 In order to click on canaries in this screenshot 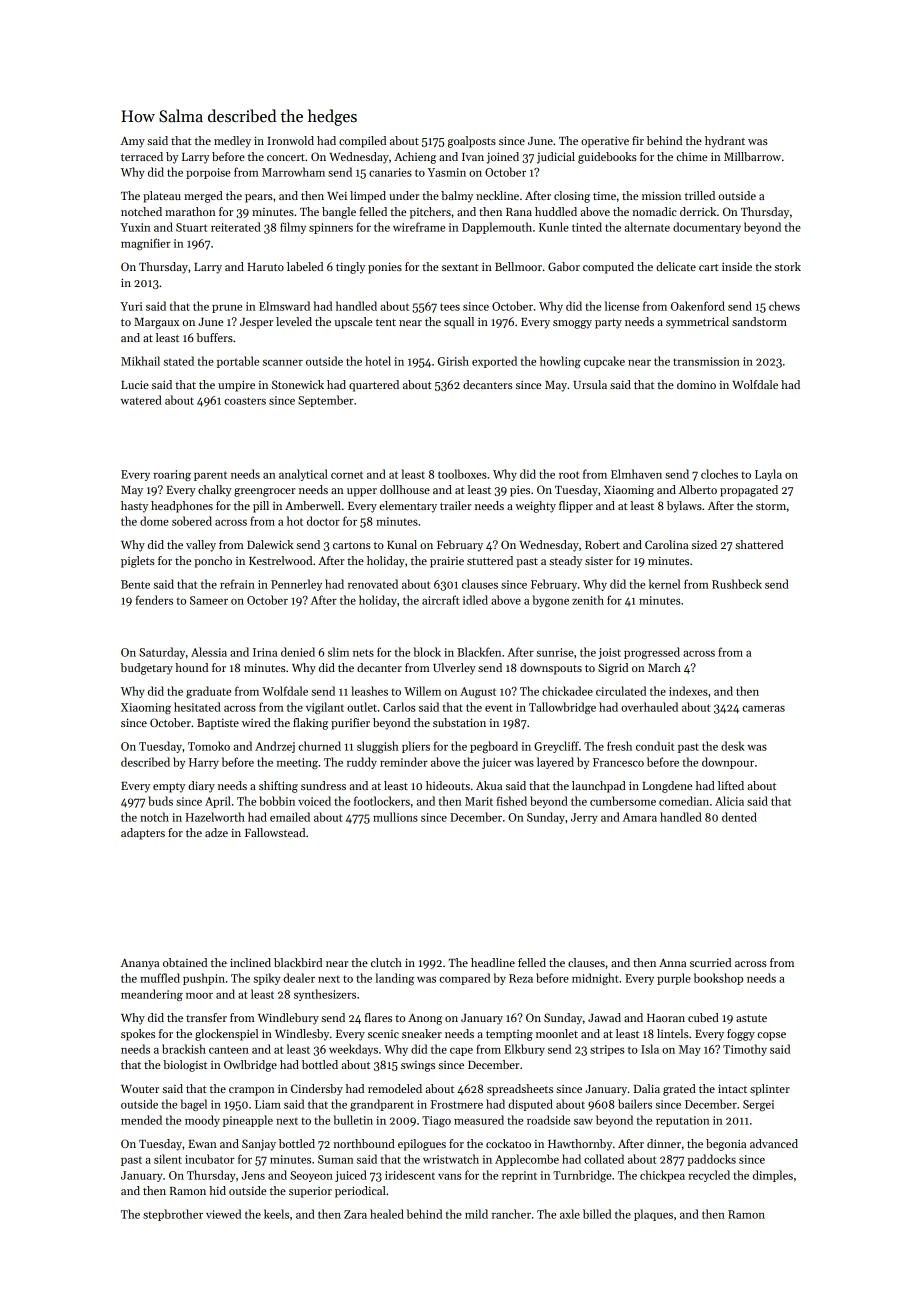, I will do `click(390, 172)`.
